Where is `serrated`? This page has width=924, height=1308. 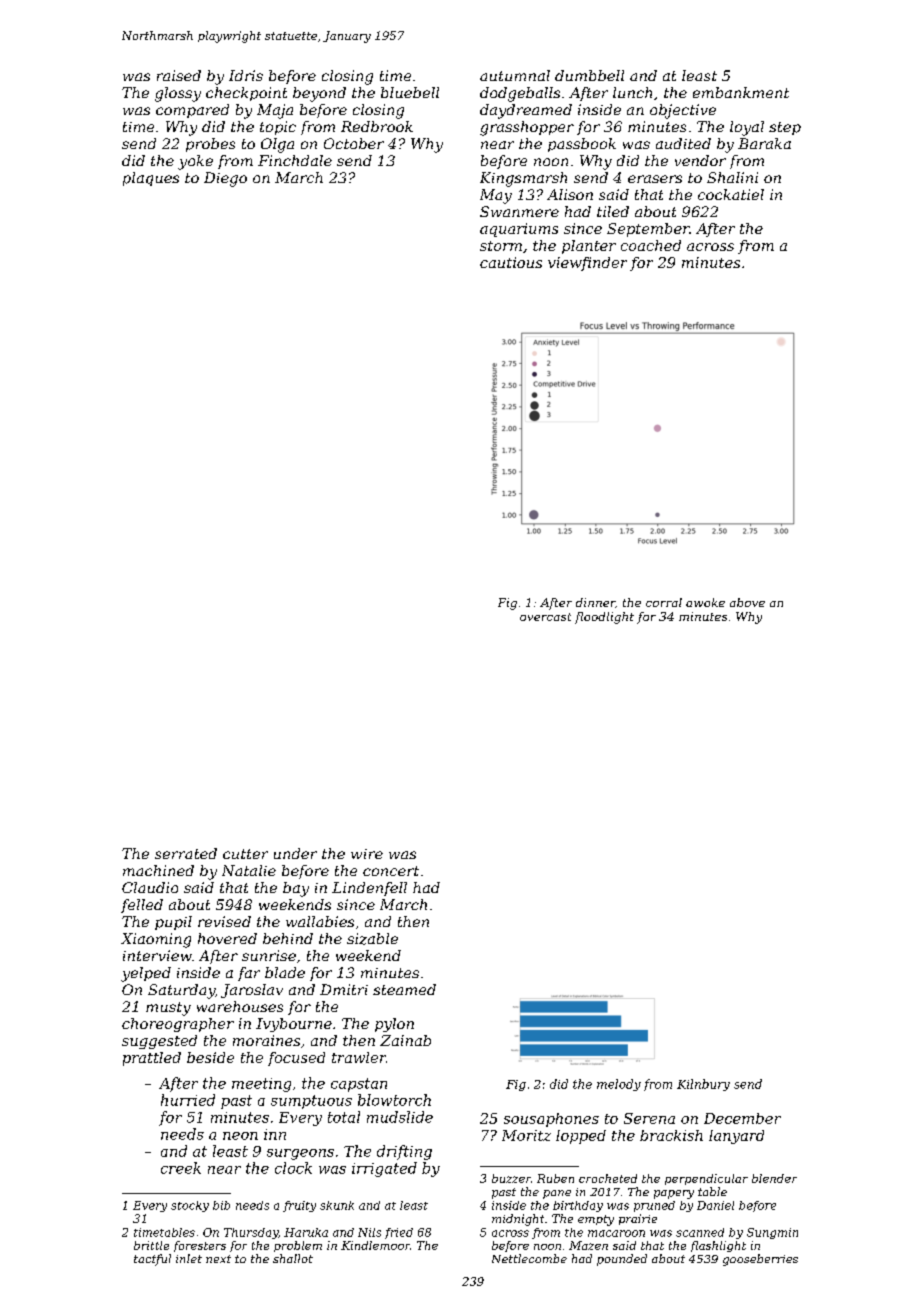 serrated is located at coordinates (186, 853).
